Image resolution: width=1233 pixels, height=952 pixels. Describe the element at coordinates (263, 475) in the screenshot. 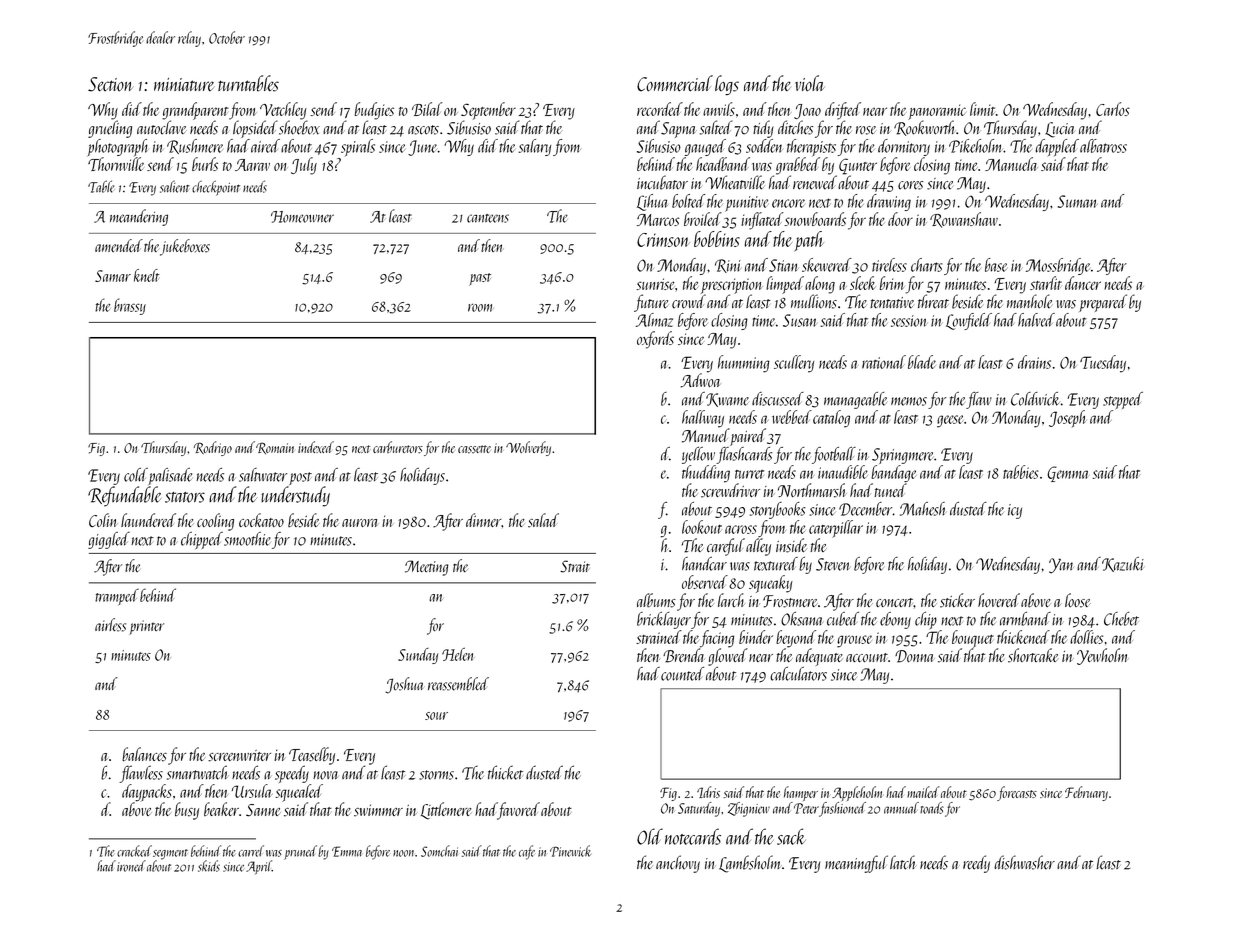

I see `saltwater` at that location.
